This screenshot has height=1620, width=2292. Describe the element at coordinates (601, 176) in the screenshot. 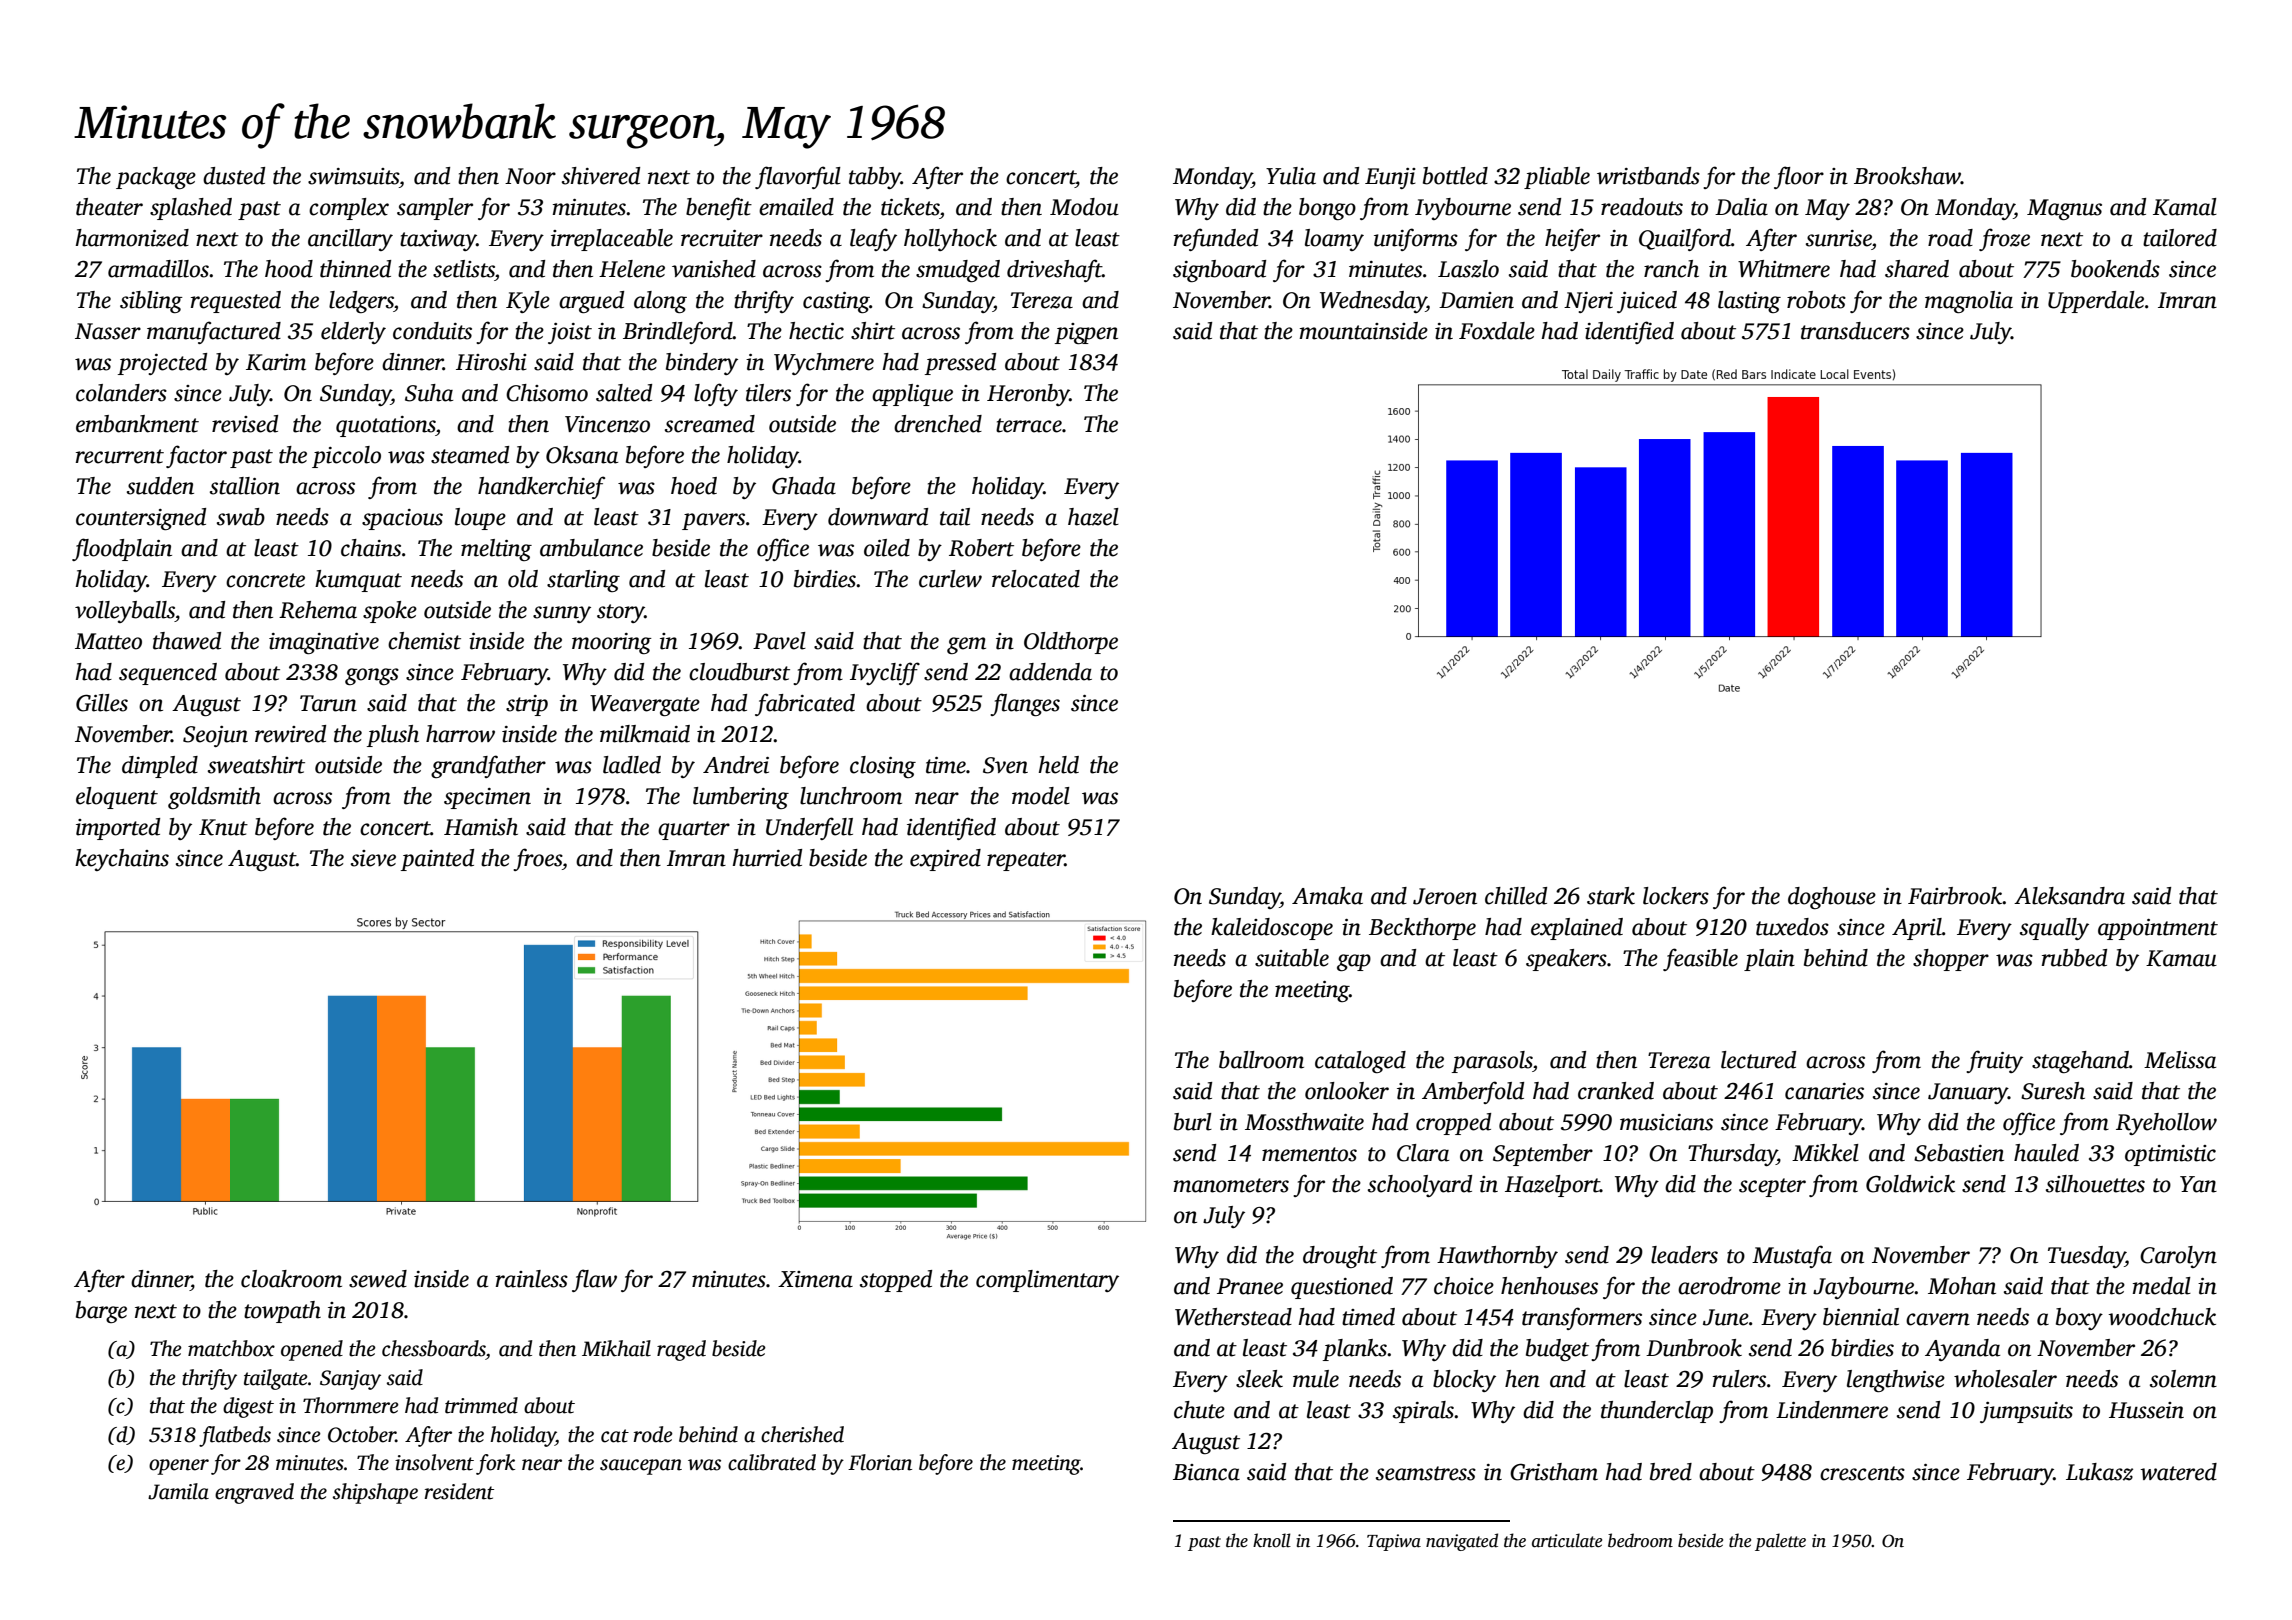

I see `shivered` at that location.
